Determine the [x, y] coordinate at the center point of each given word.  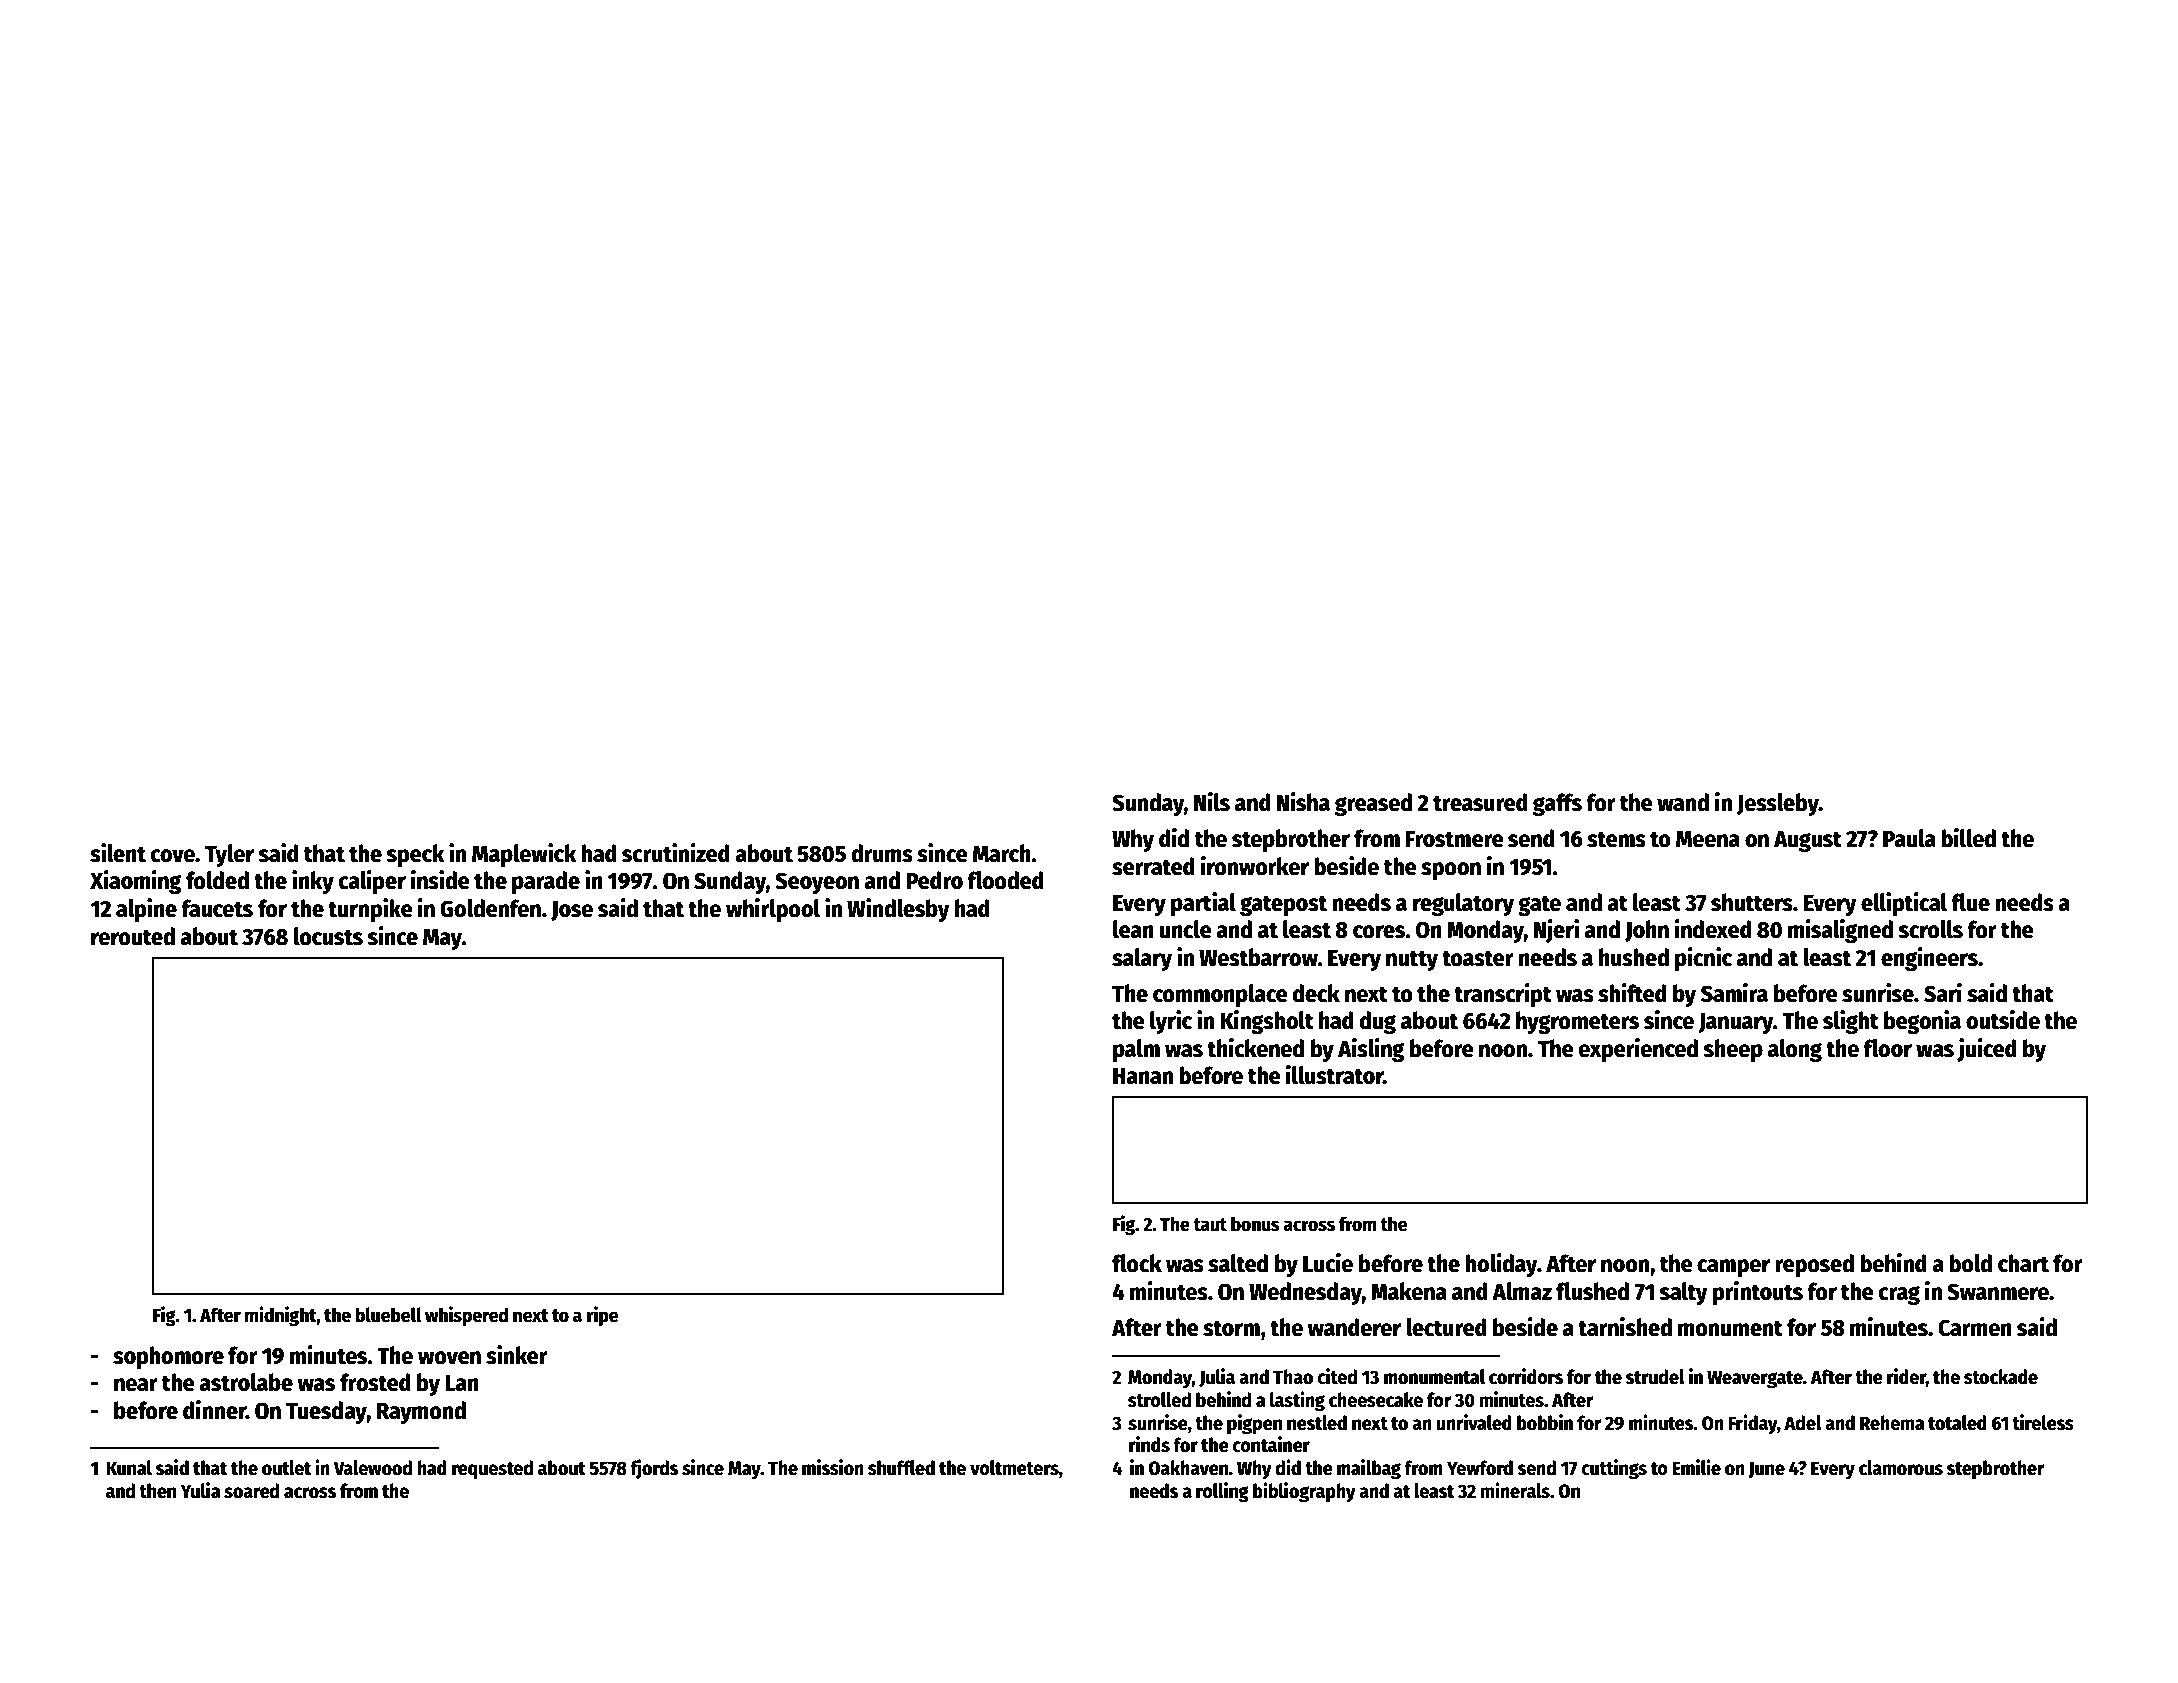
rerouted [133, 936]
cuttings [1614, 1469]
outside [2003, 1020]
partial [1203, 904]
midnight [281, 1316]
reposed [1814, 1265]
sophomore [168, 1357]
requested [492, 1469]
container [1271, 1444]
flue [1970, 902]
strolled [1159, 1400]
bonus [1255, 1224]
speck [415, 855]
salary [1142, 959]
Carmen [1975, 1328]
